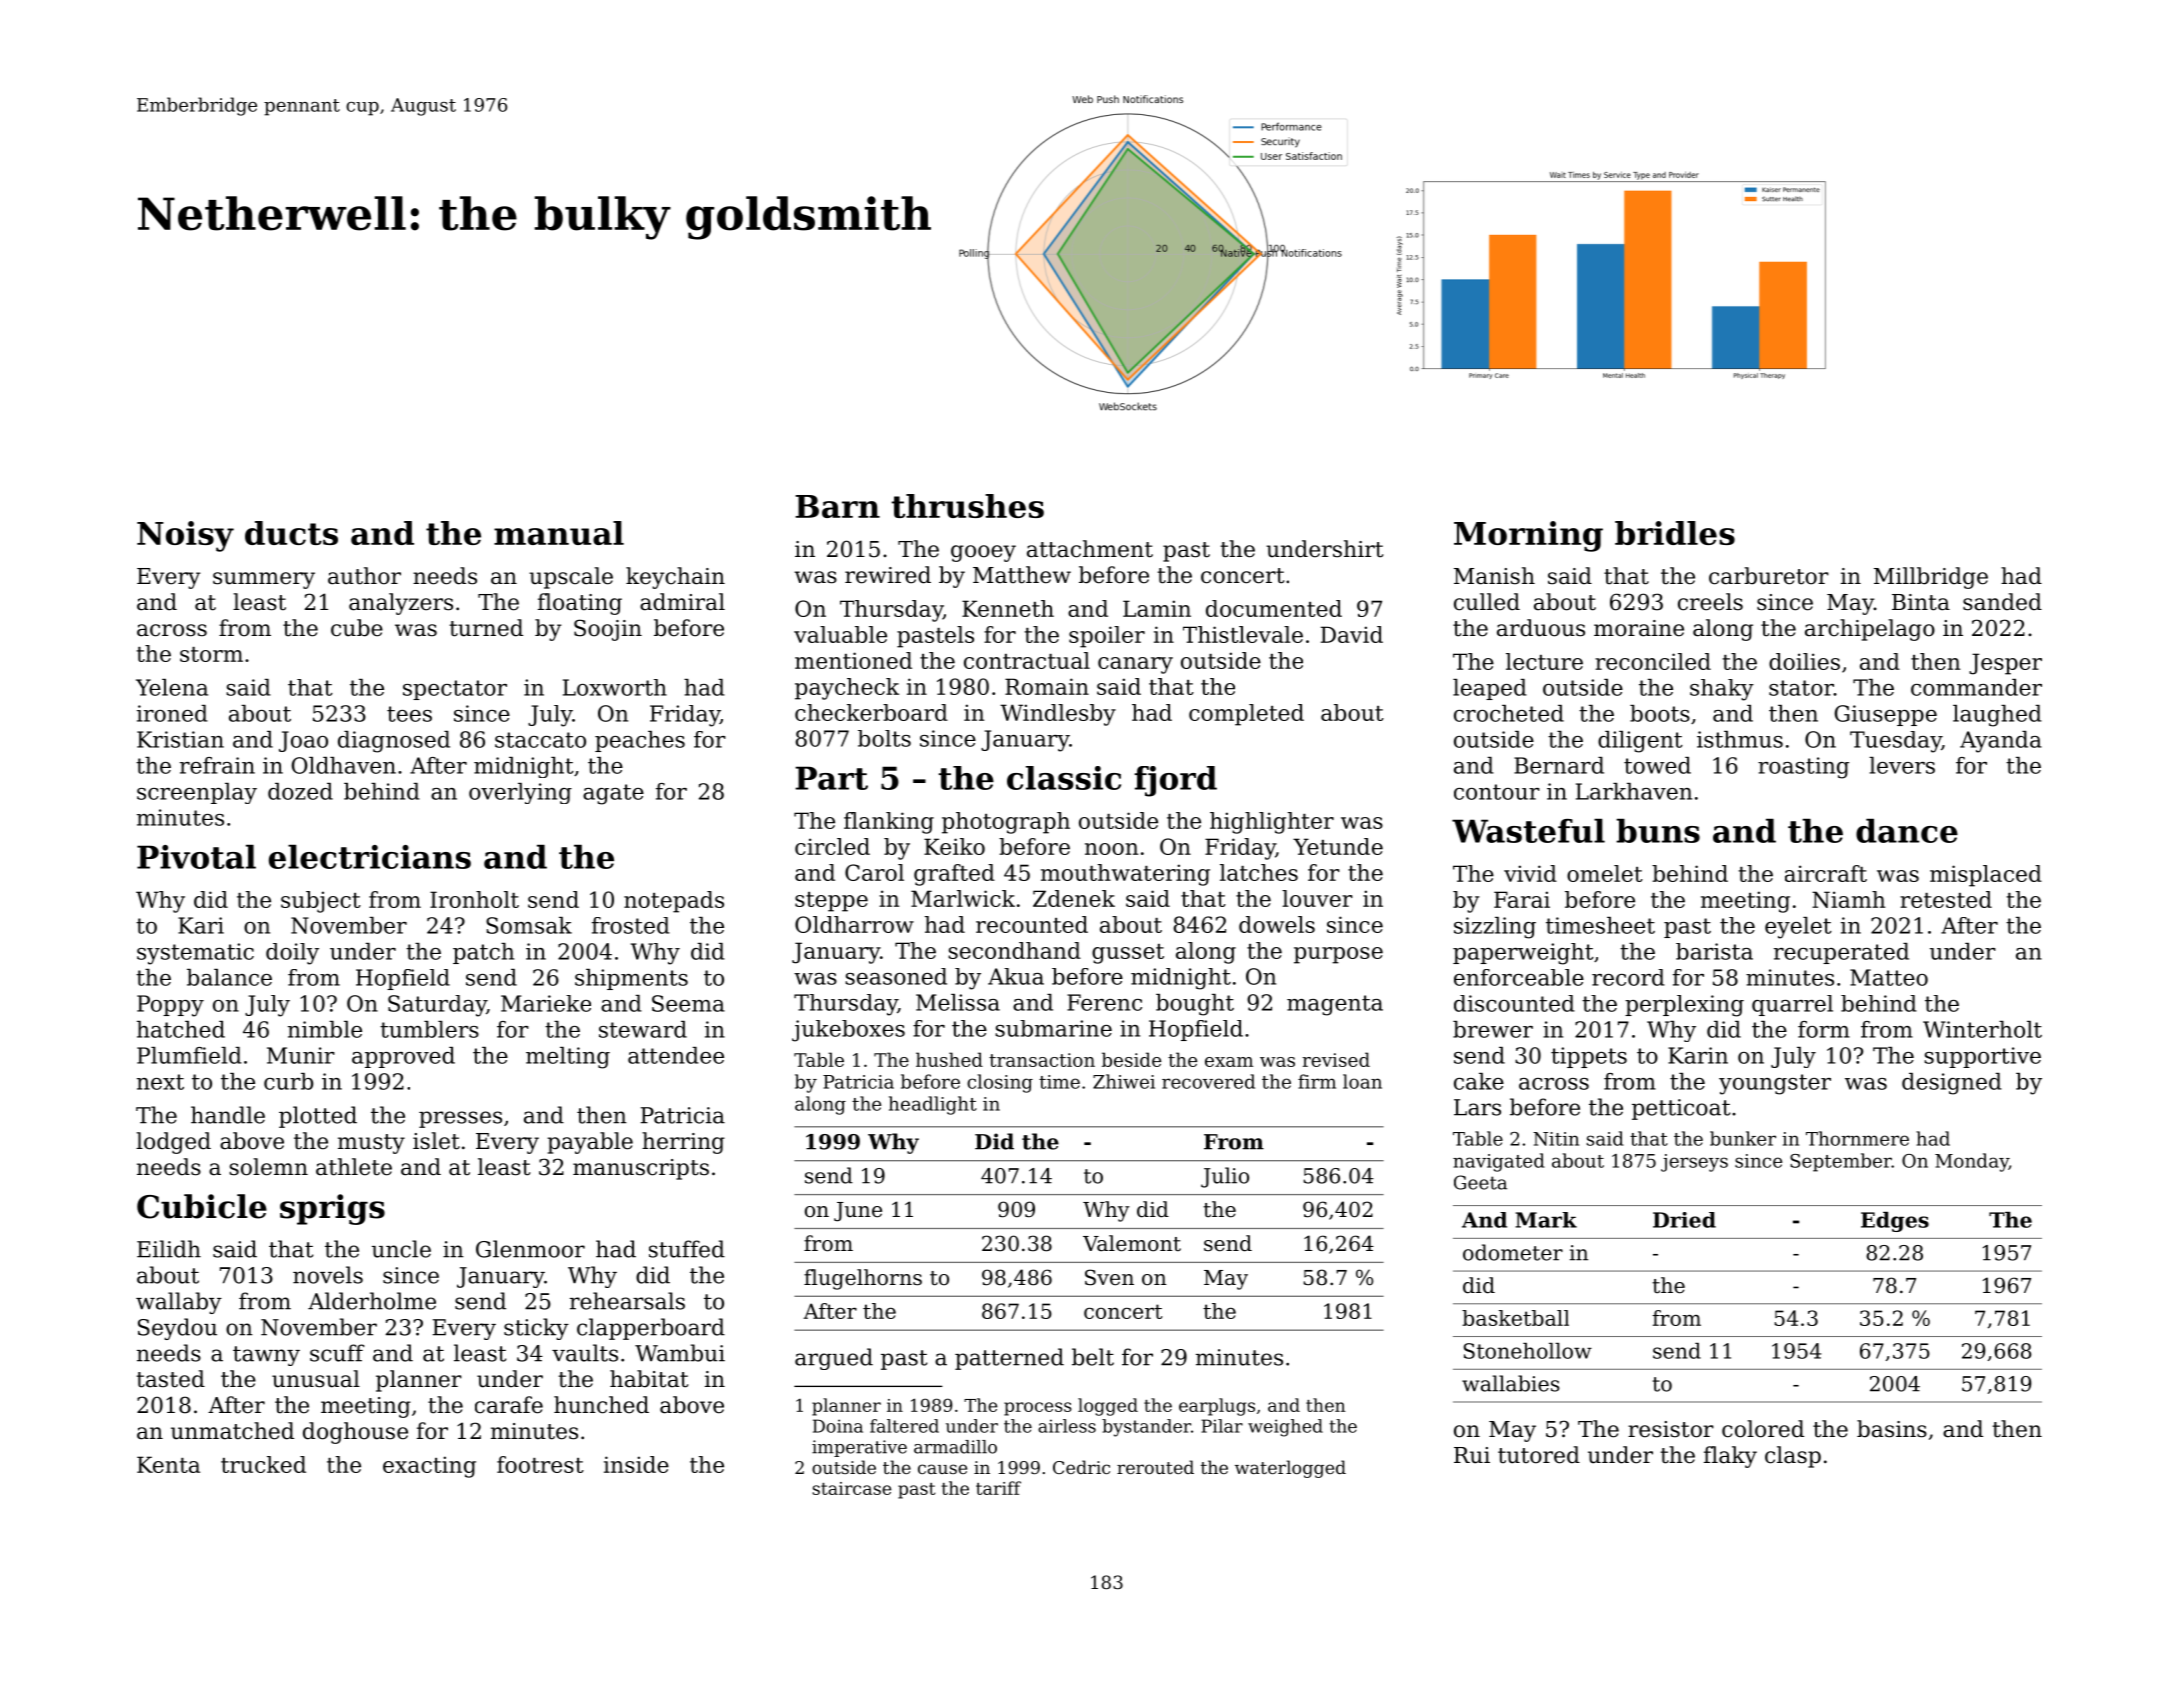 The image size is (2178, 1683). I want to click on Kenneth, so click(1008, 608).
